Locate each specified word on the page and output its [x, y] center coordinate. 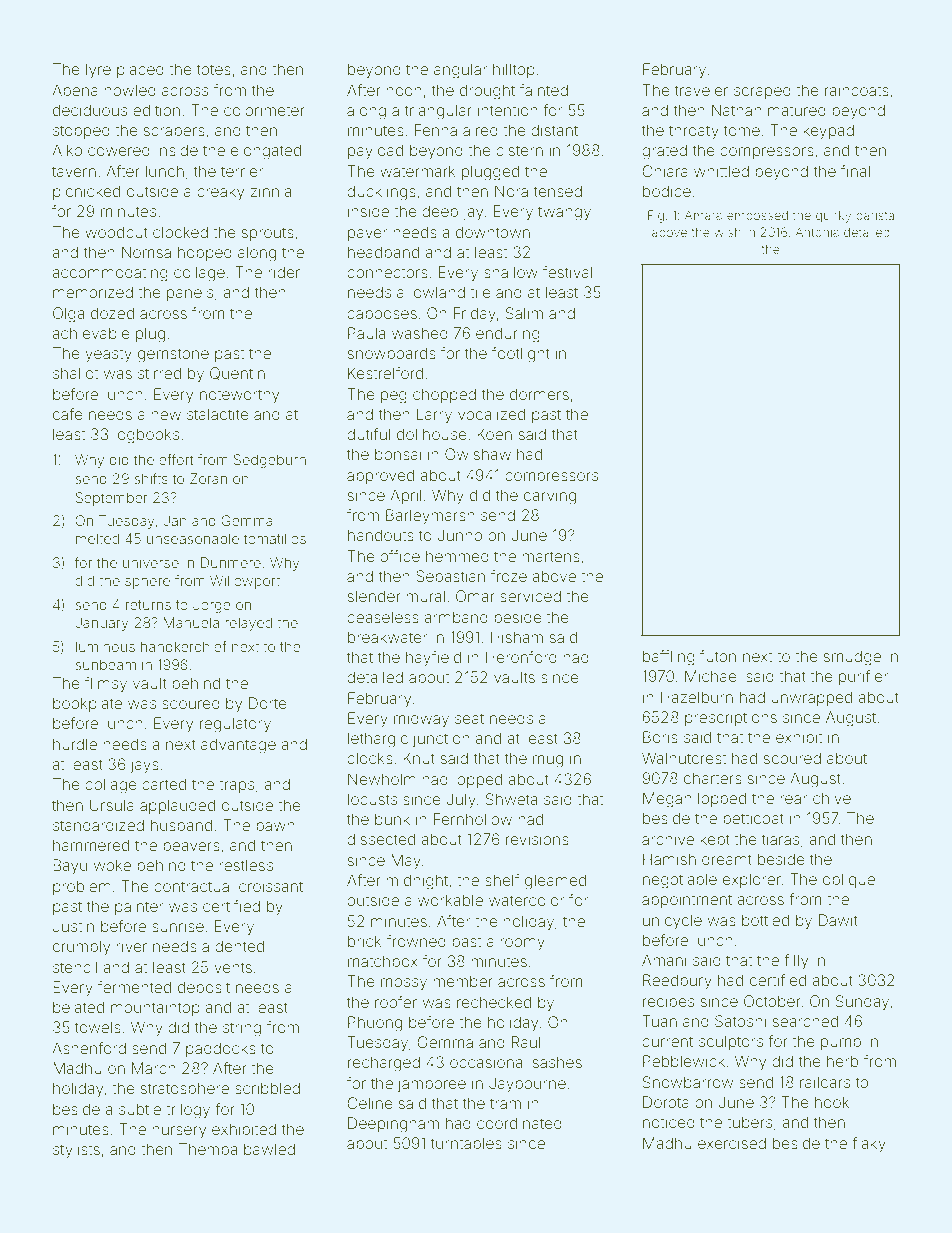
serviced [530, 596]
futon [718, 656]
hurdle [75, 744]
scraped [762, 91]
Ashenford [89, 1048]
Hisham [517, 637]
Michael [712, 676]
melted [97, 538]
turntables [466, 1143]
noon [404, 91]
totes [214, 69]
